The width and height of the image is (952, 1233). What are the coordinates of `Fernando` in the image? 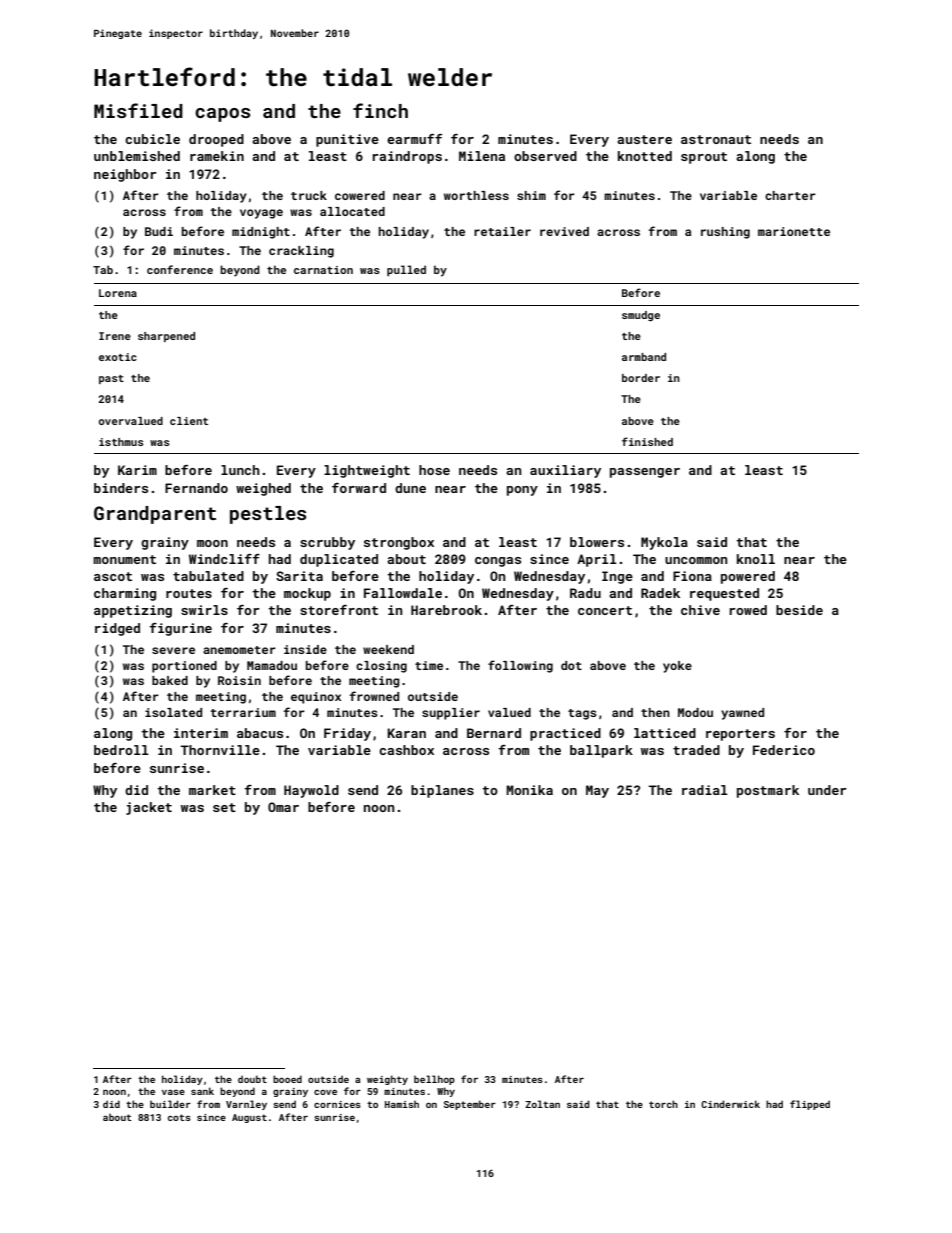 It's located at (196, 488).
